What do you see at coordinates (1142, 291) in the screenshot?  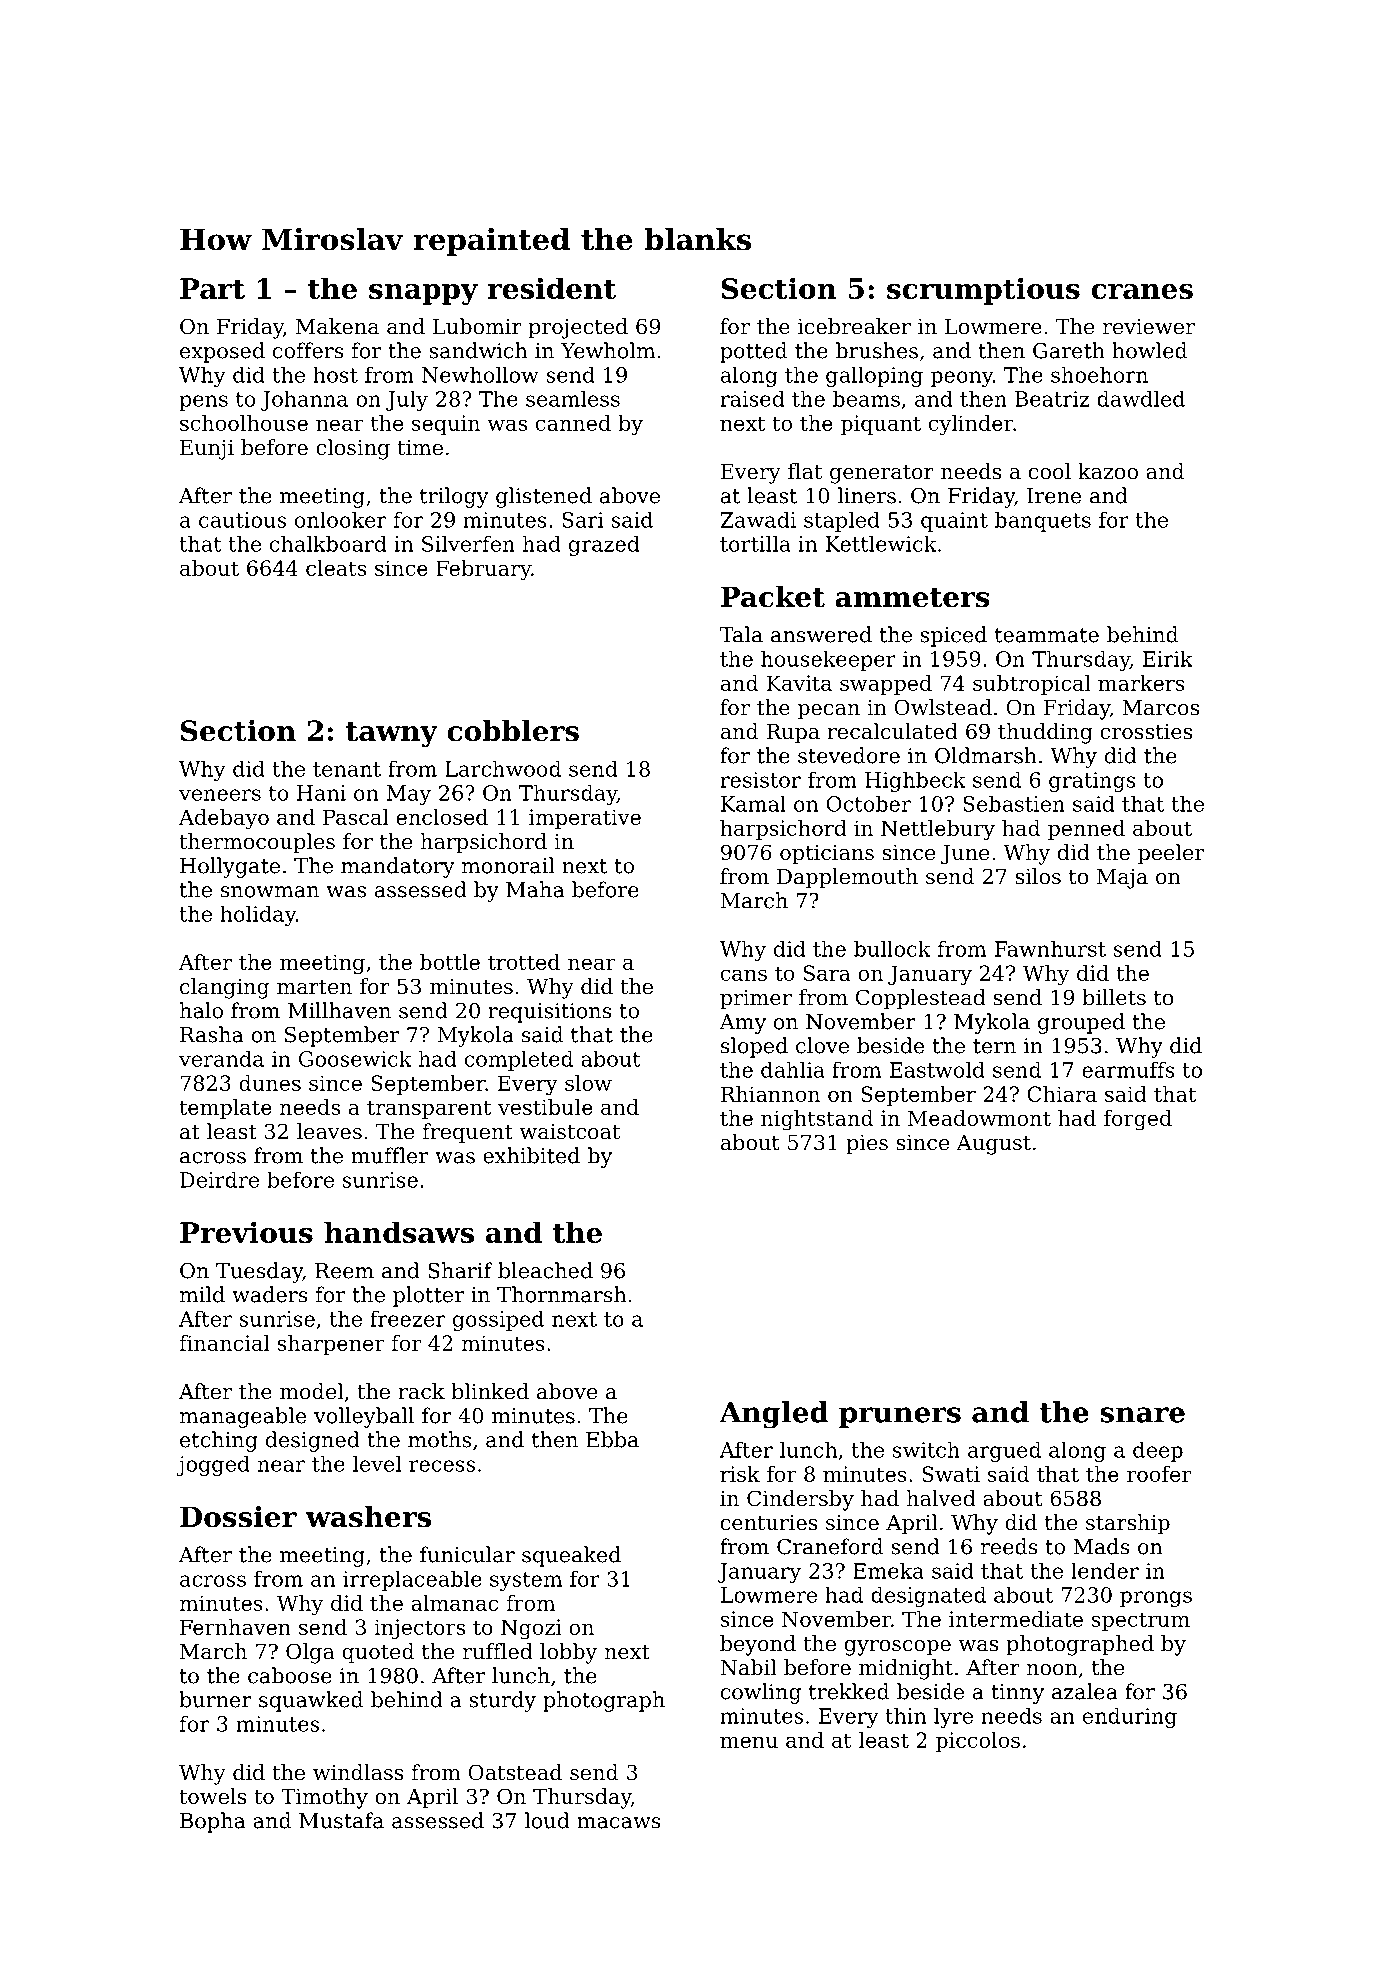 I see `cranes` at bounding box center [1142, 291].
